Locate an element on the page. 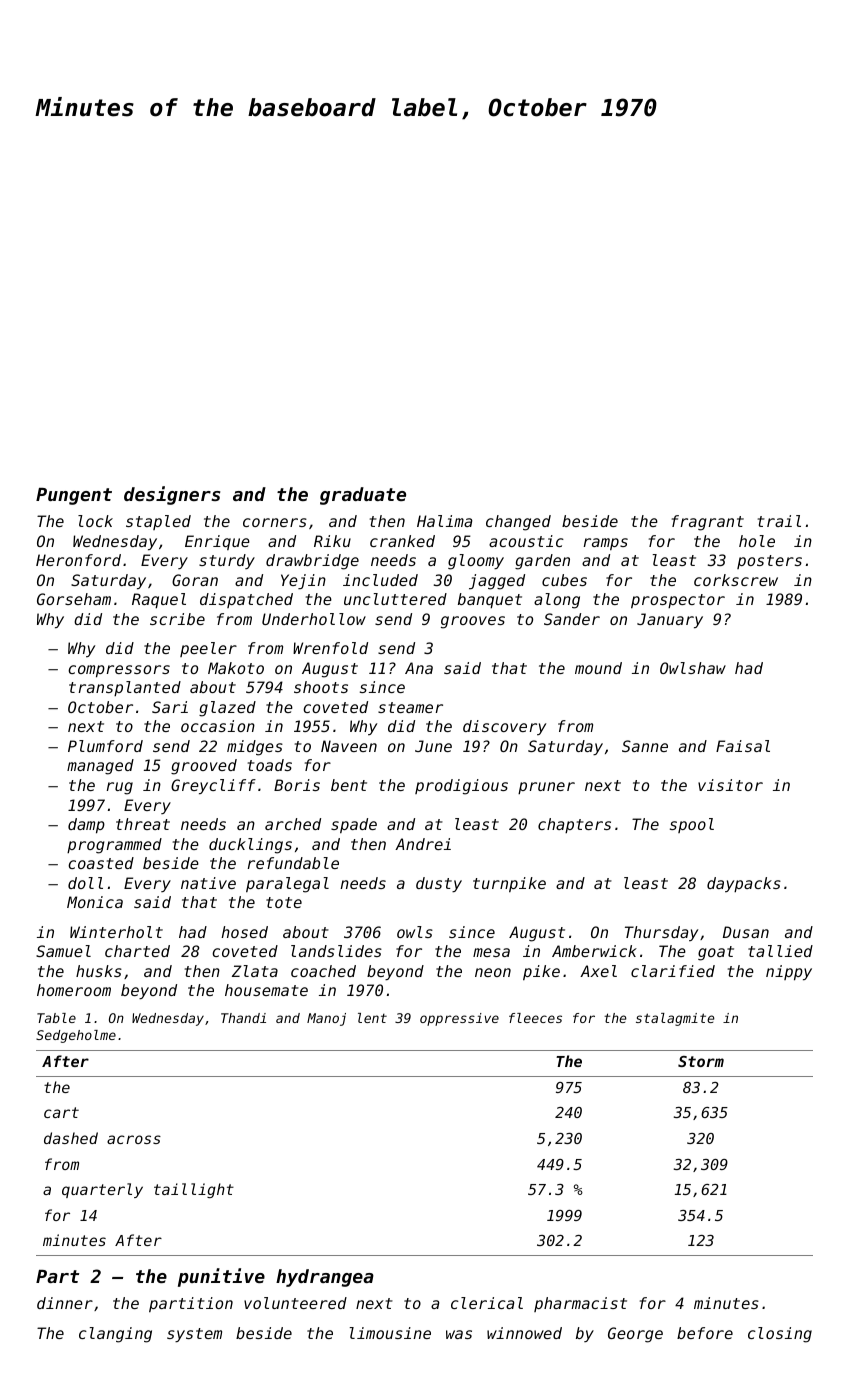  system is located at coordinates (194, 1335).
